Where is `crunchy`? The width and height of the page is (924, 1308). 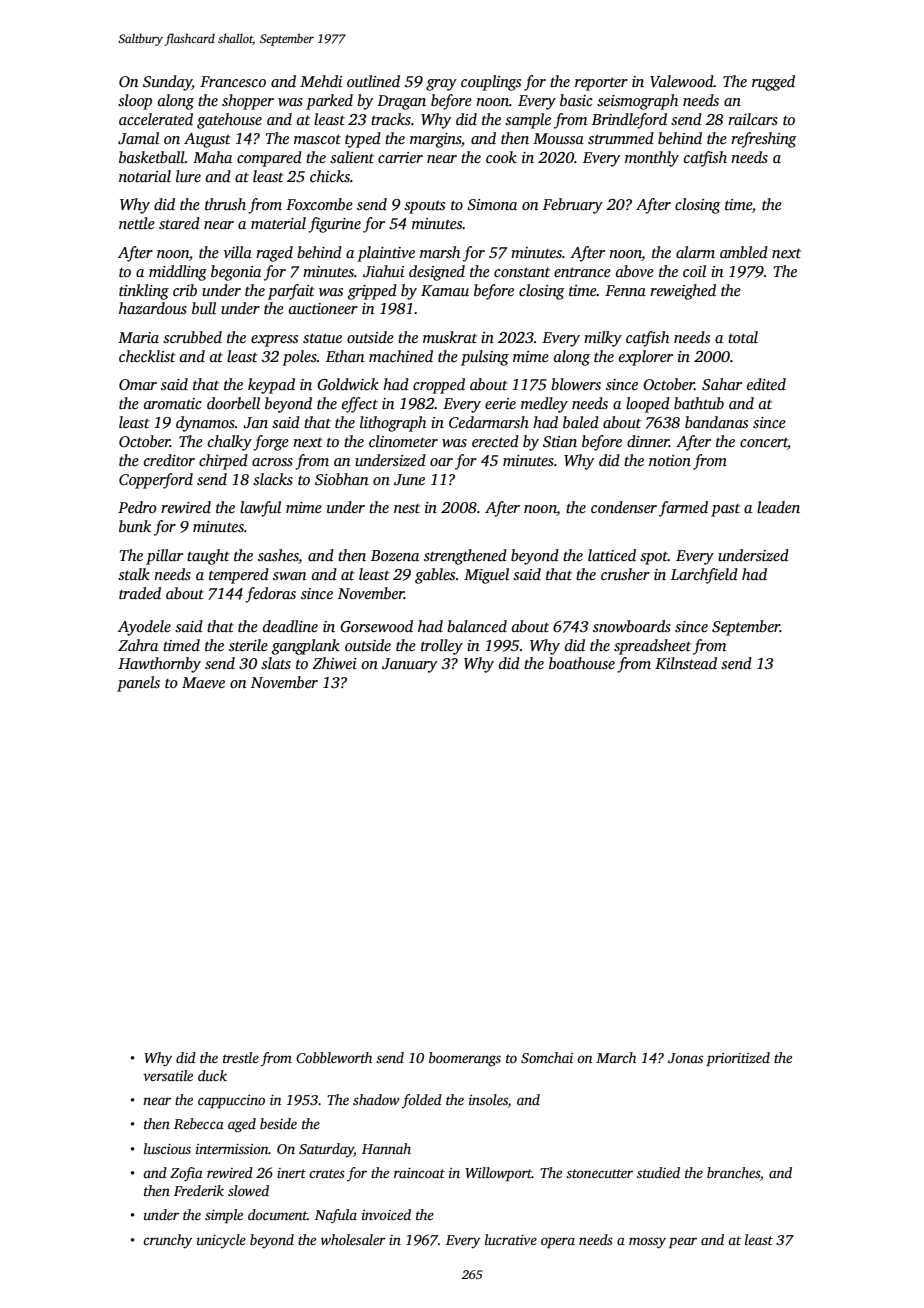 crunchy is located at coordinates (167, 1241).
